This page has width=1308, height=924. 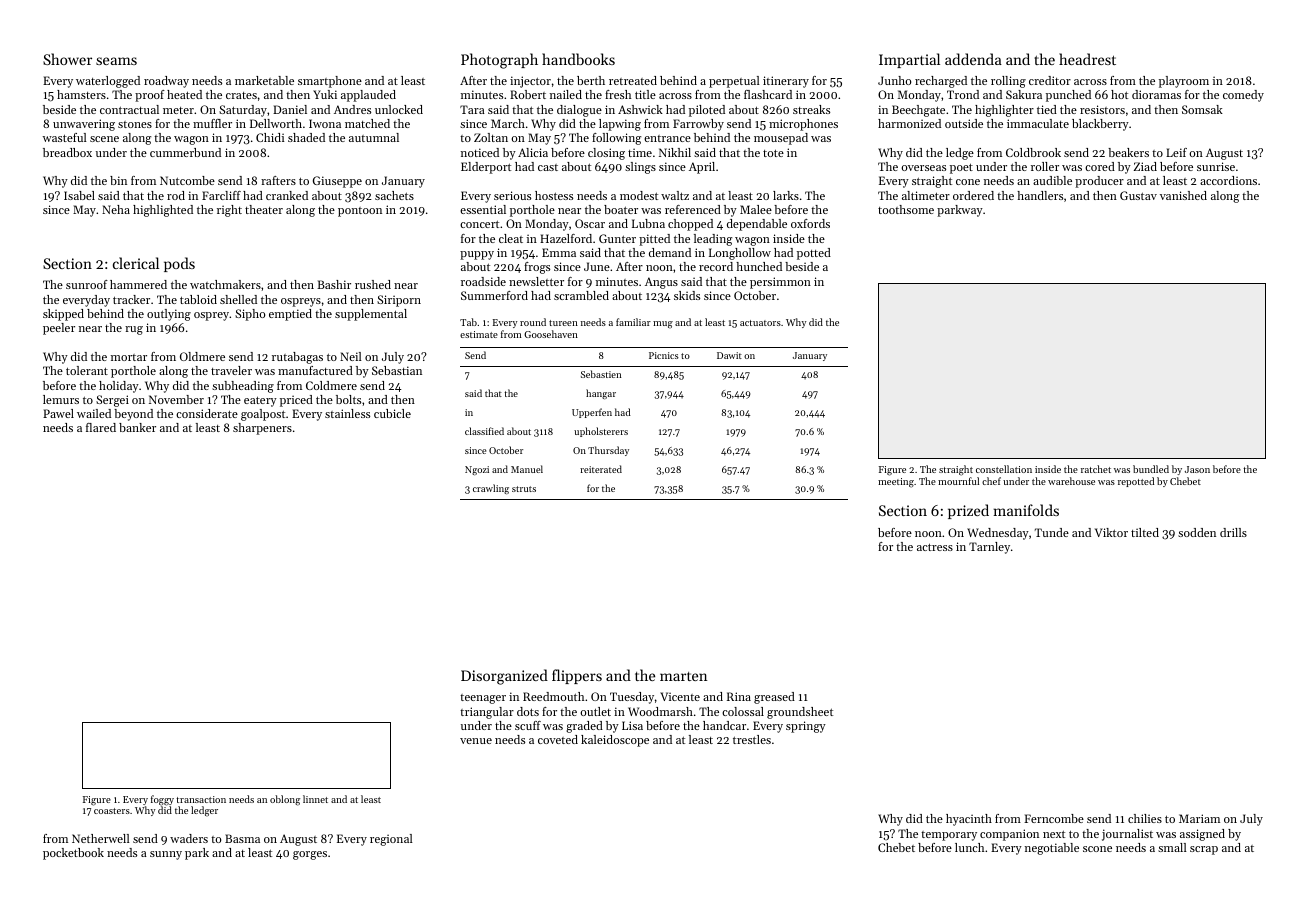 What do you see at coordinates (935, 547) in the page?
I see `actress` at bounding box center [935, 547].
